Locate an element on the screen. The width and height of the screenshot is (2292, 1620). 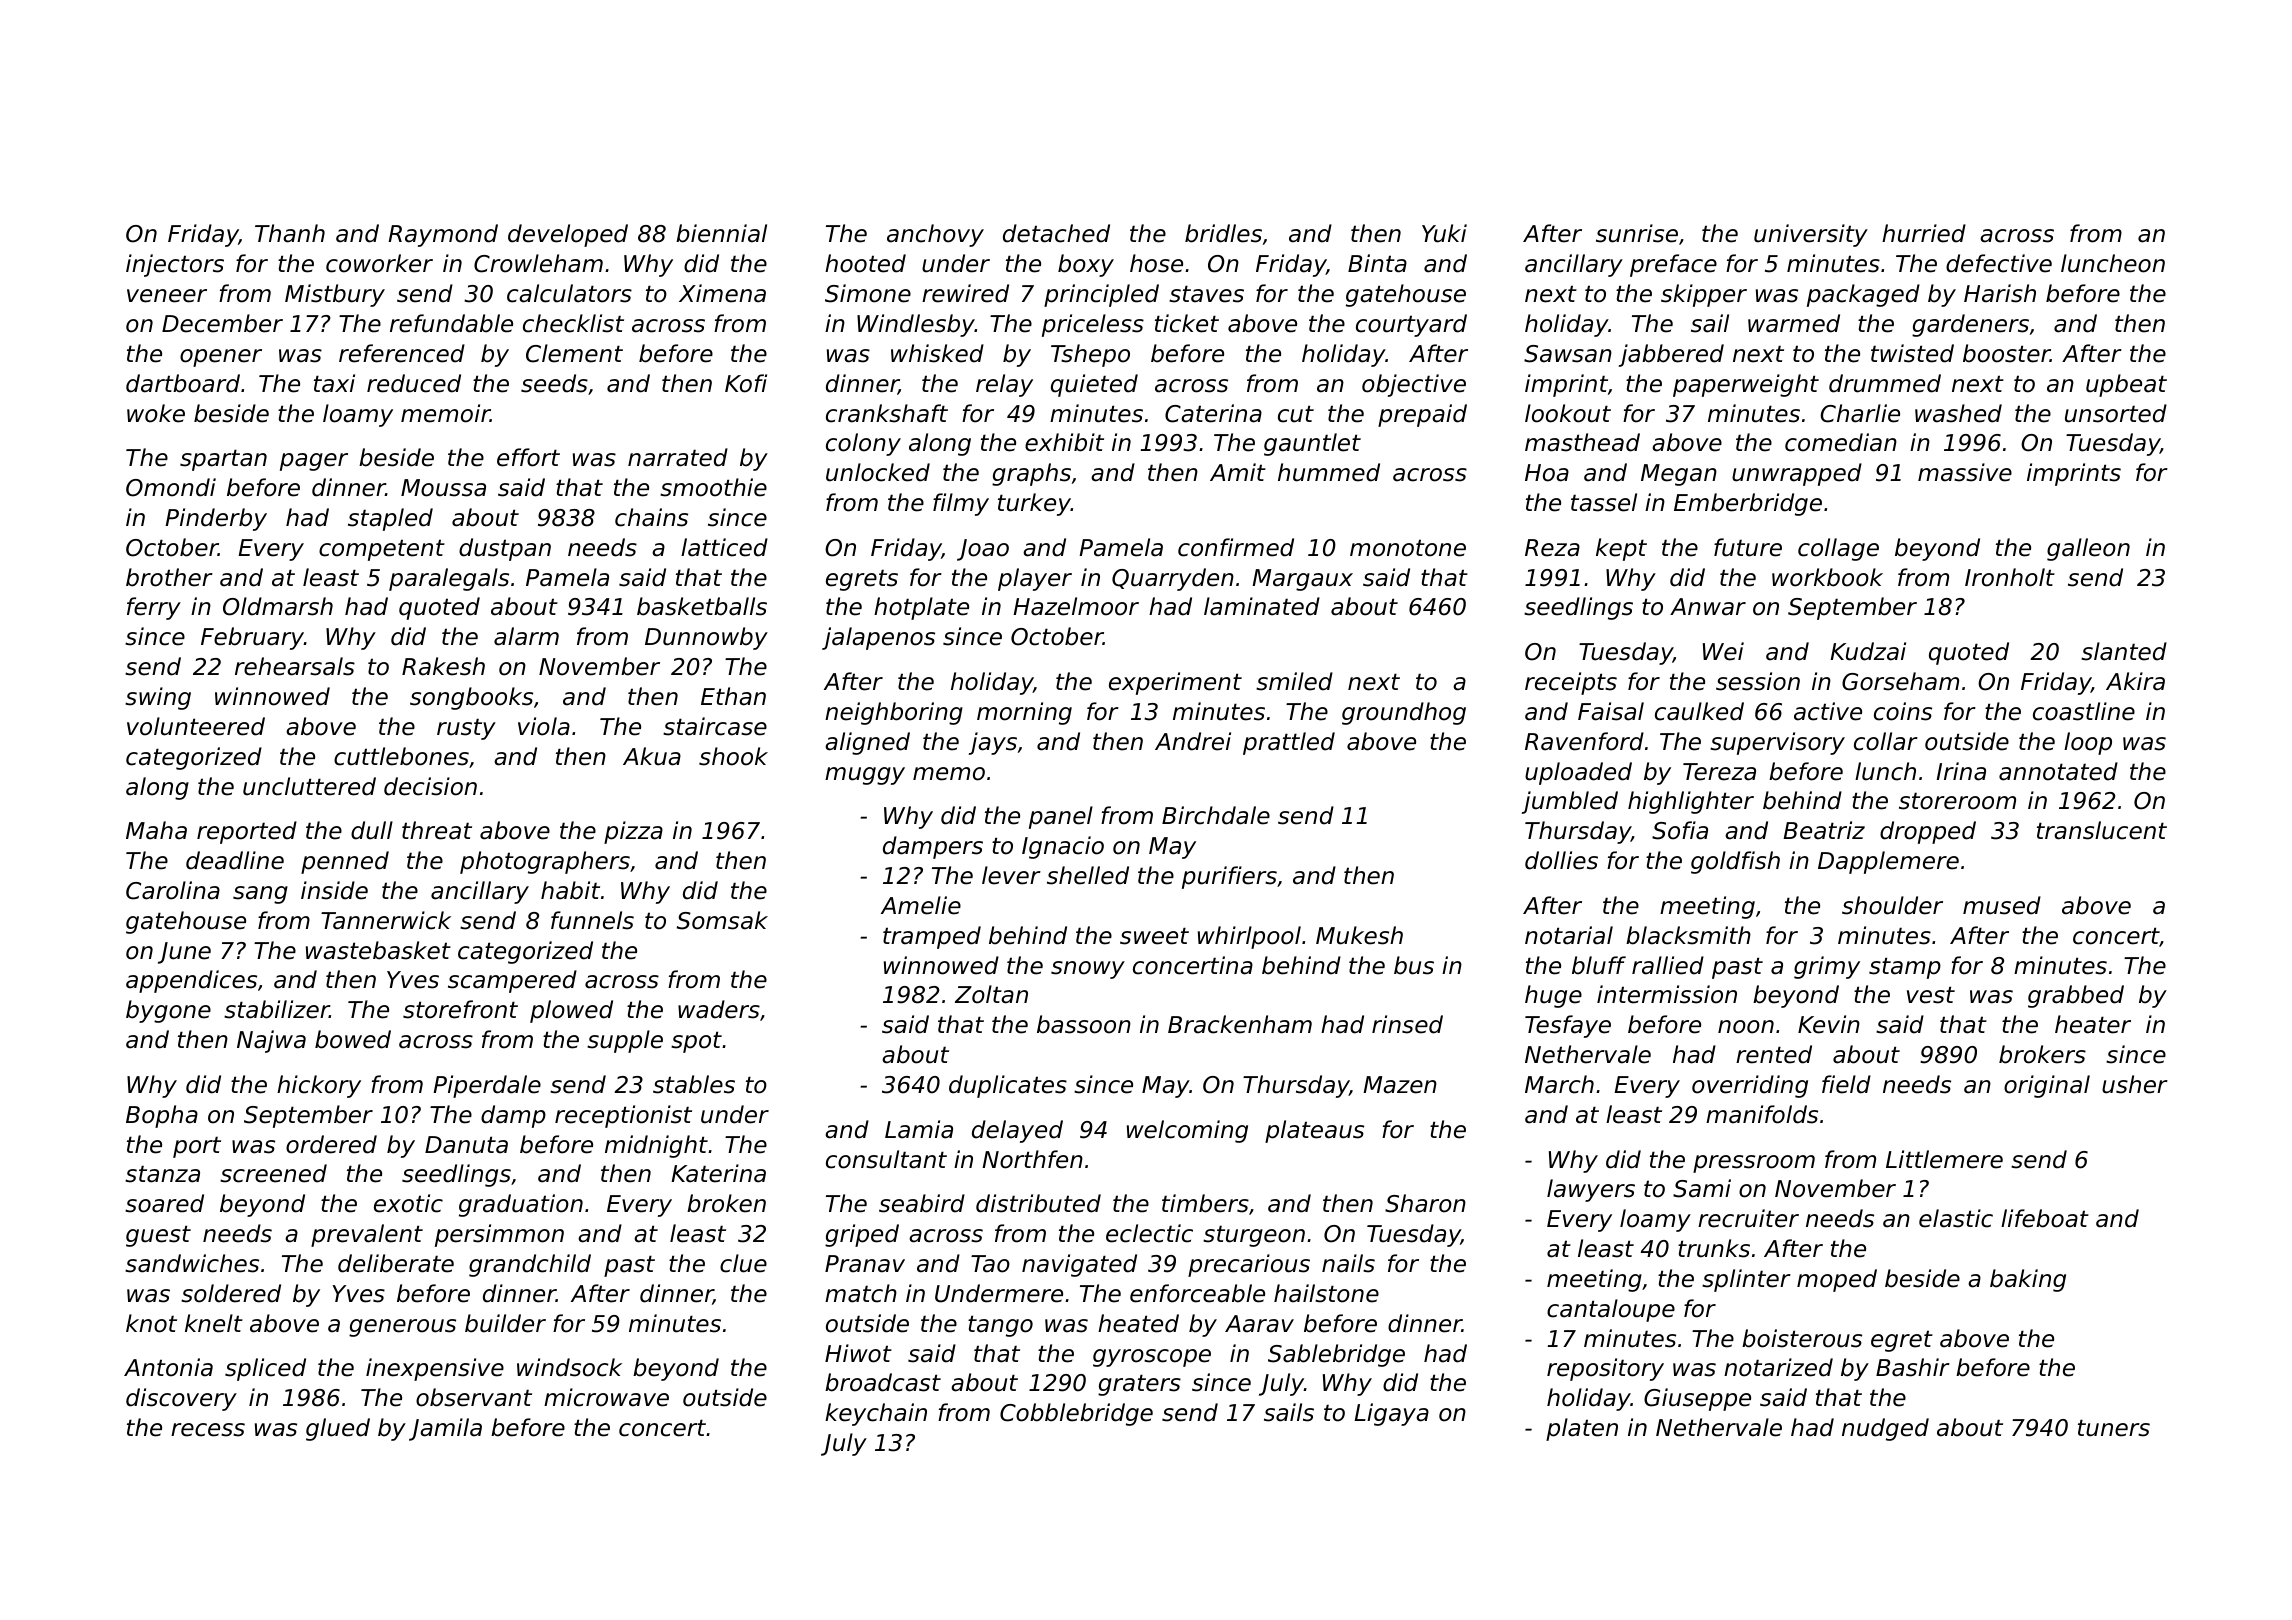
swing is located at coordinates (158, 698).
